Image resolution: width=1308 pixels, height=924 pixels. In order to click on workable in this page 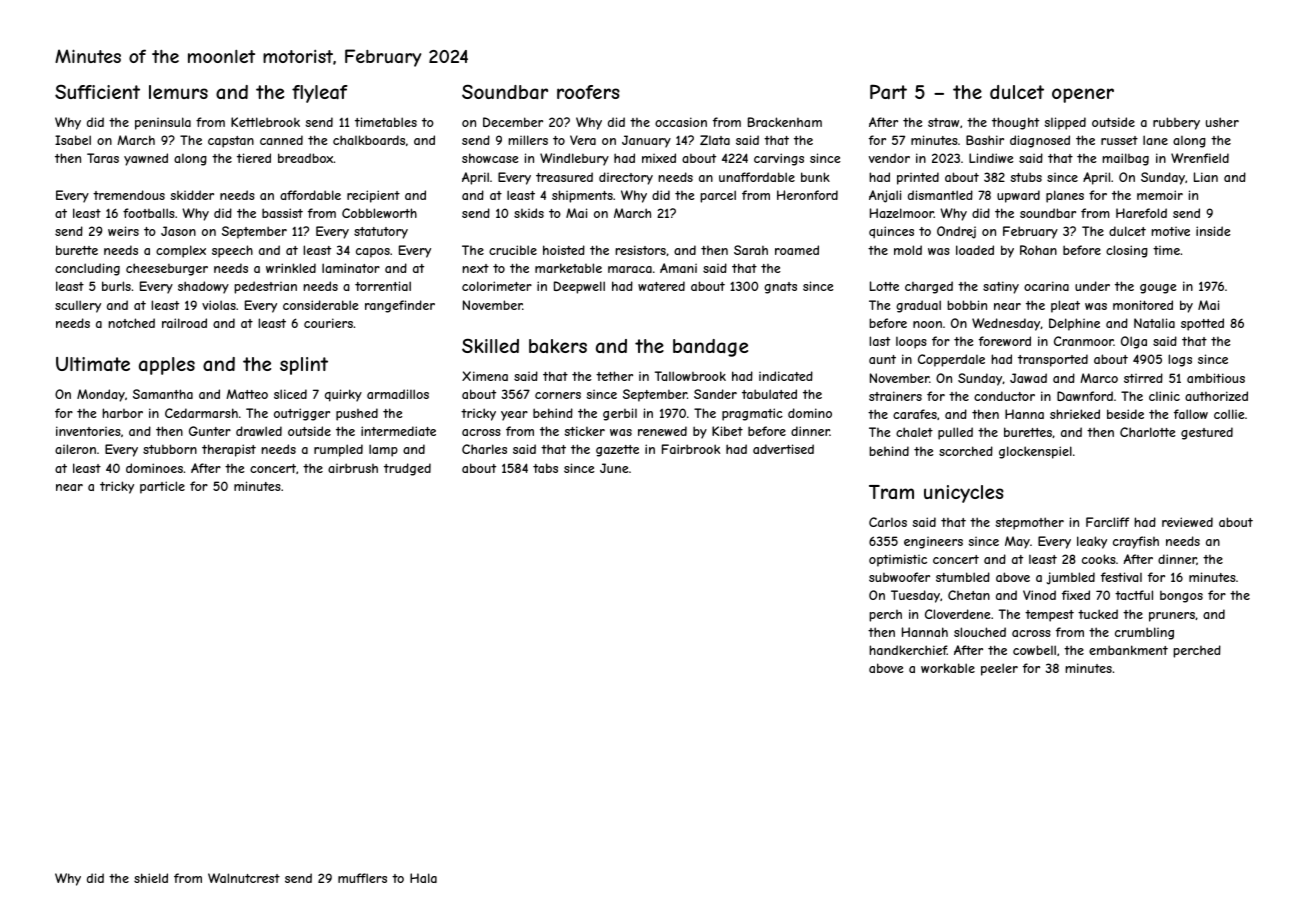, I will do `click(948, 668)`.
